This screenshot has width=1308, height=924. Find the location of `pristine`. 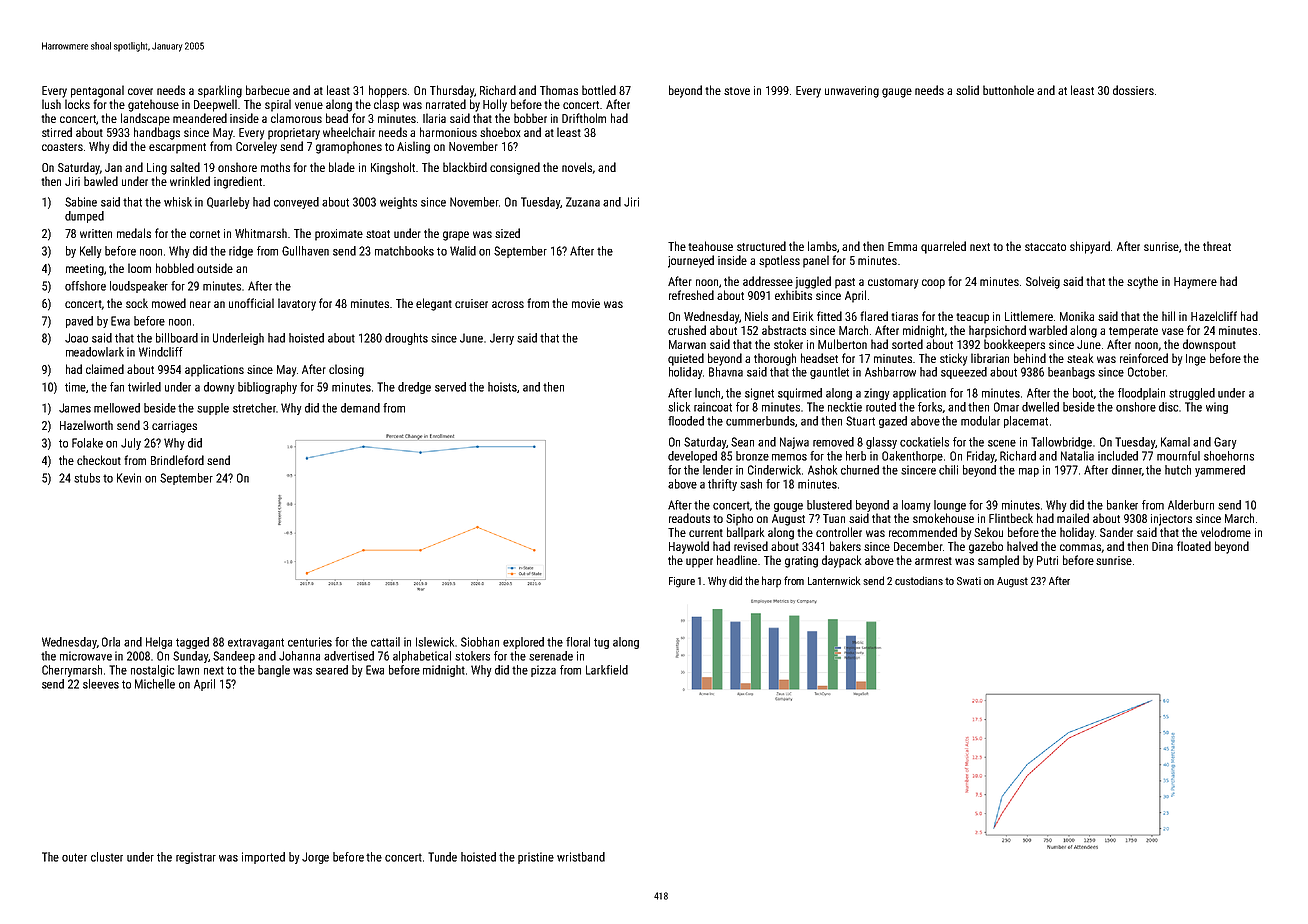

pristine is located at coordinates (536, 858).
